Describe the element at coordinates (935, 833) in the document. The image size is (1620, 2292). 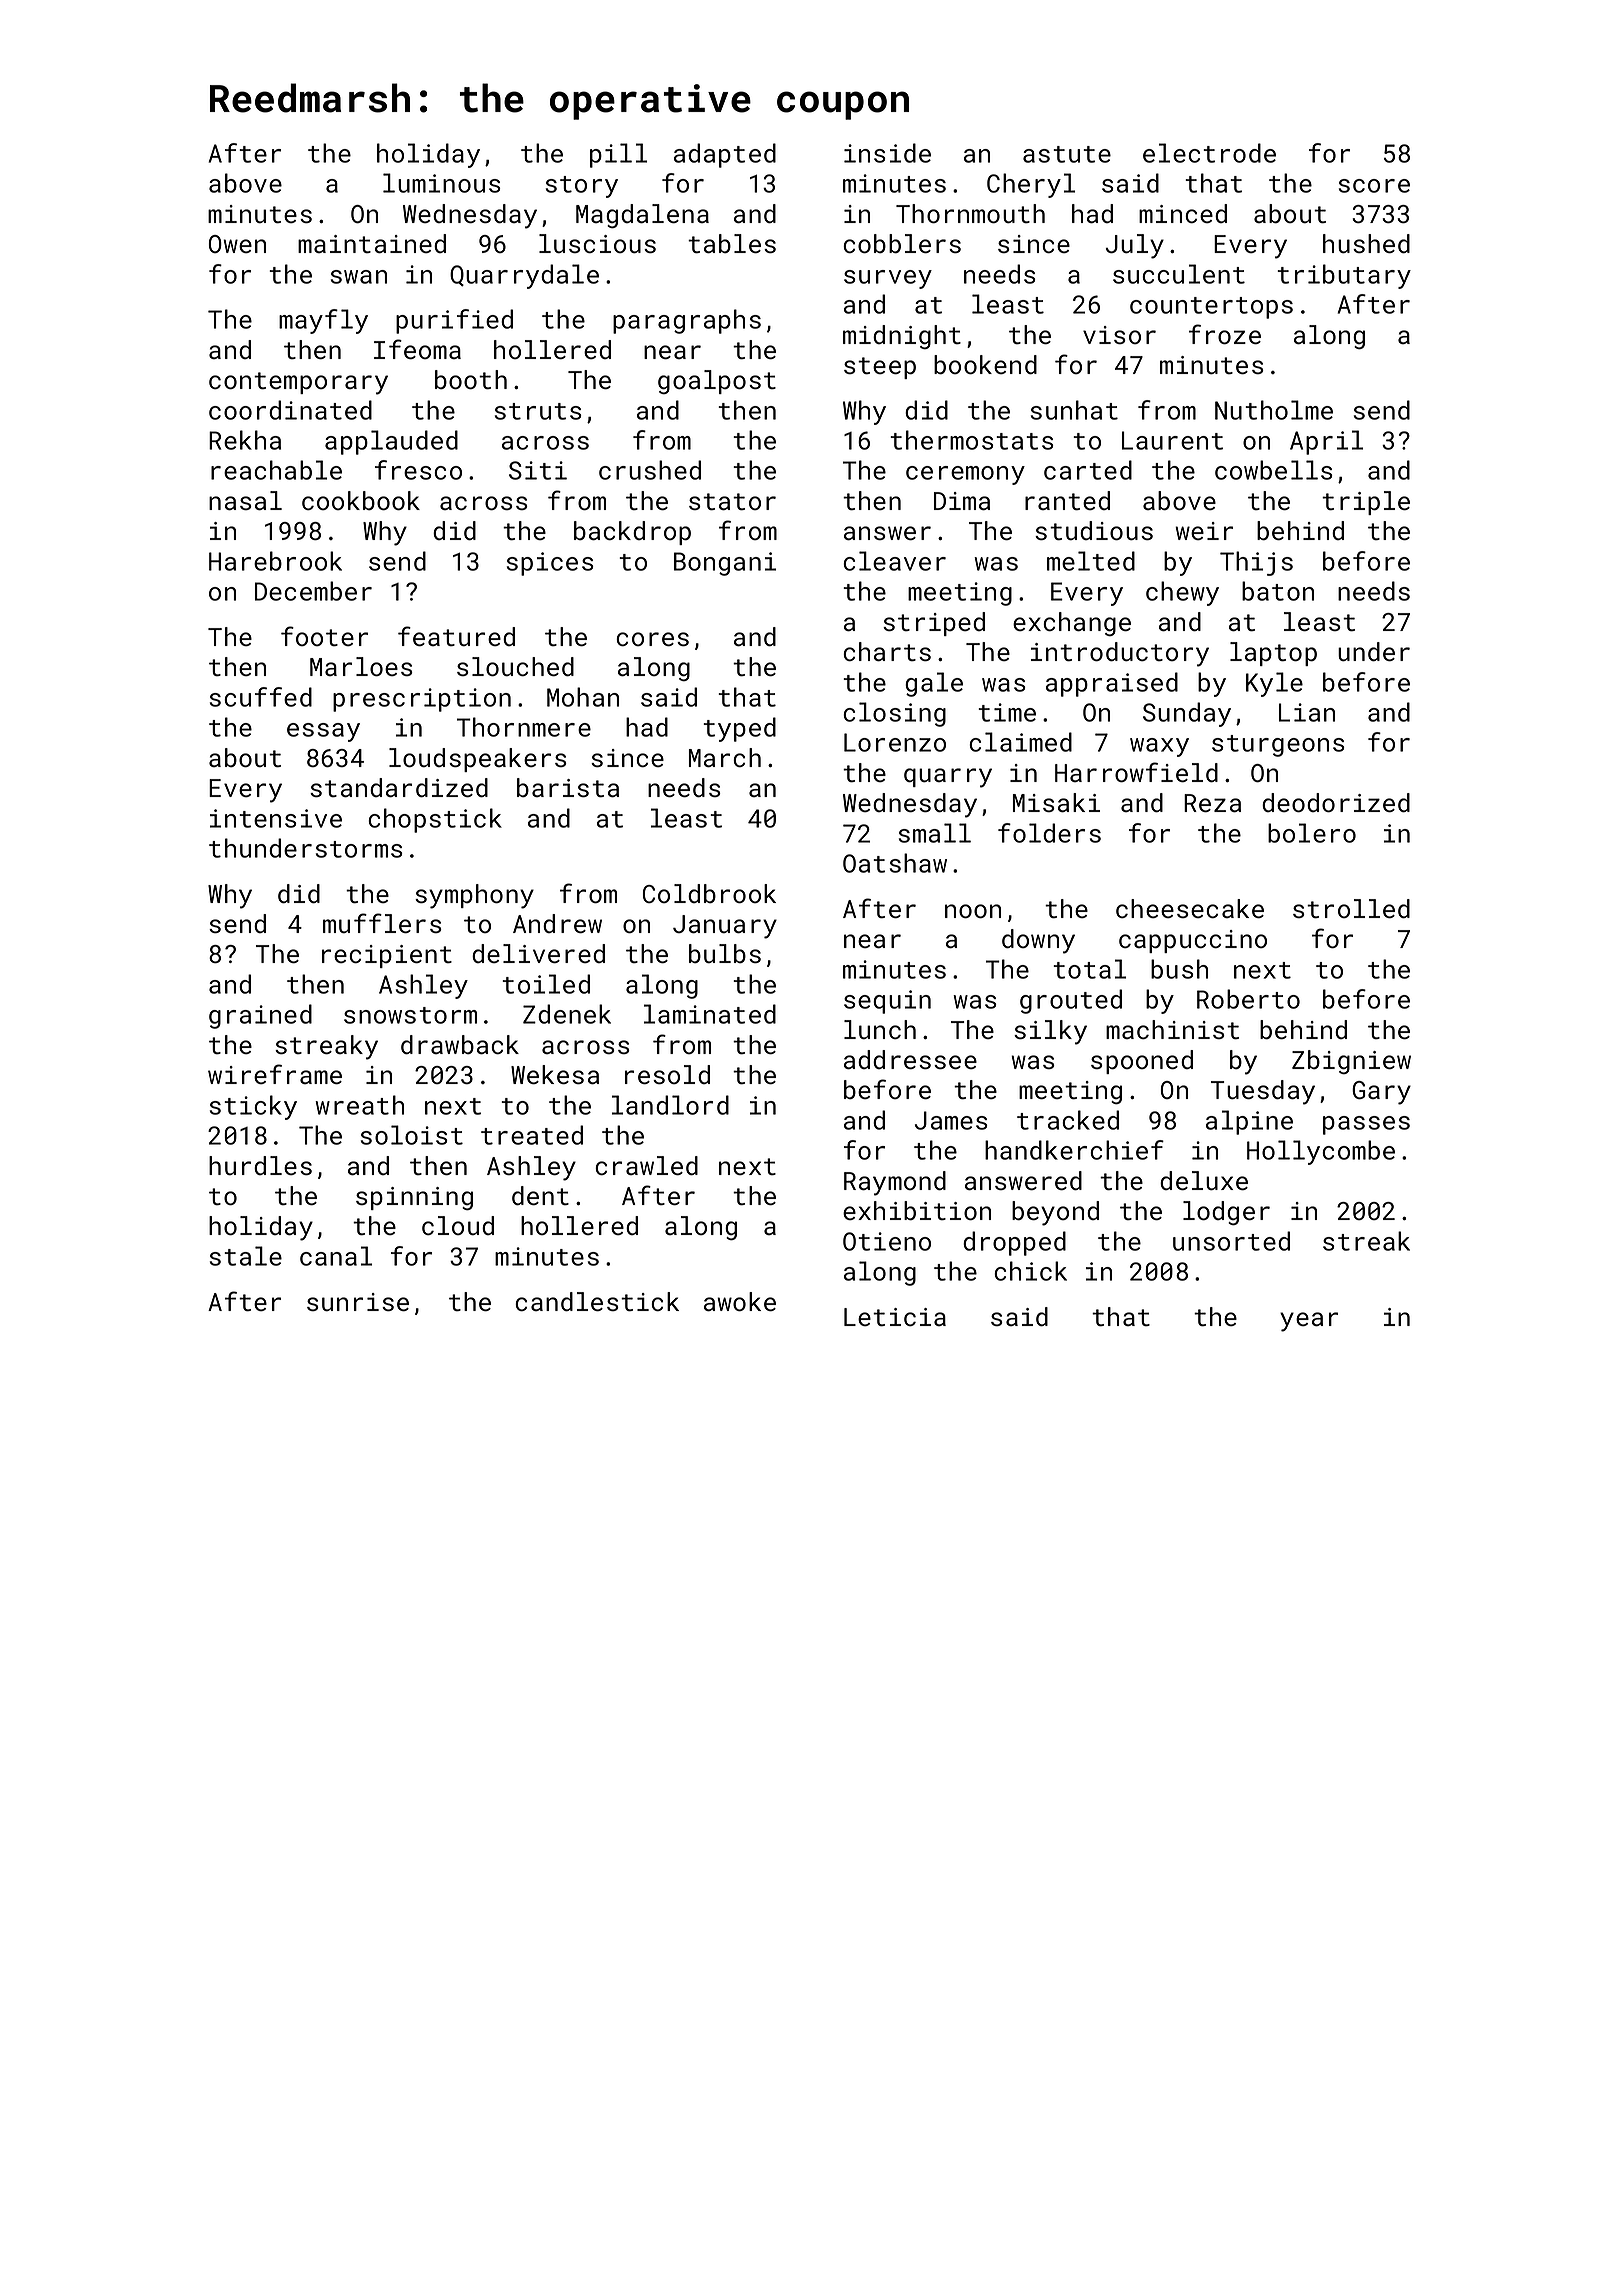
I see `small` at that location.
